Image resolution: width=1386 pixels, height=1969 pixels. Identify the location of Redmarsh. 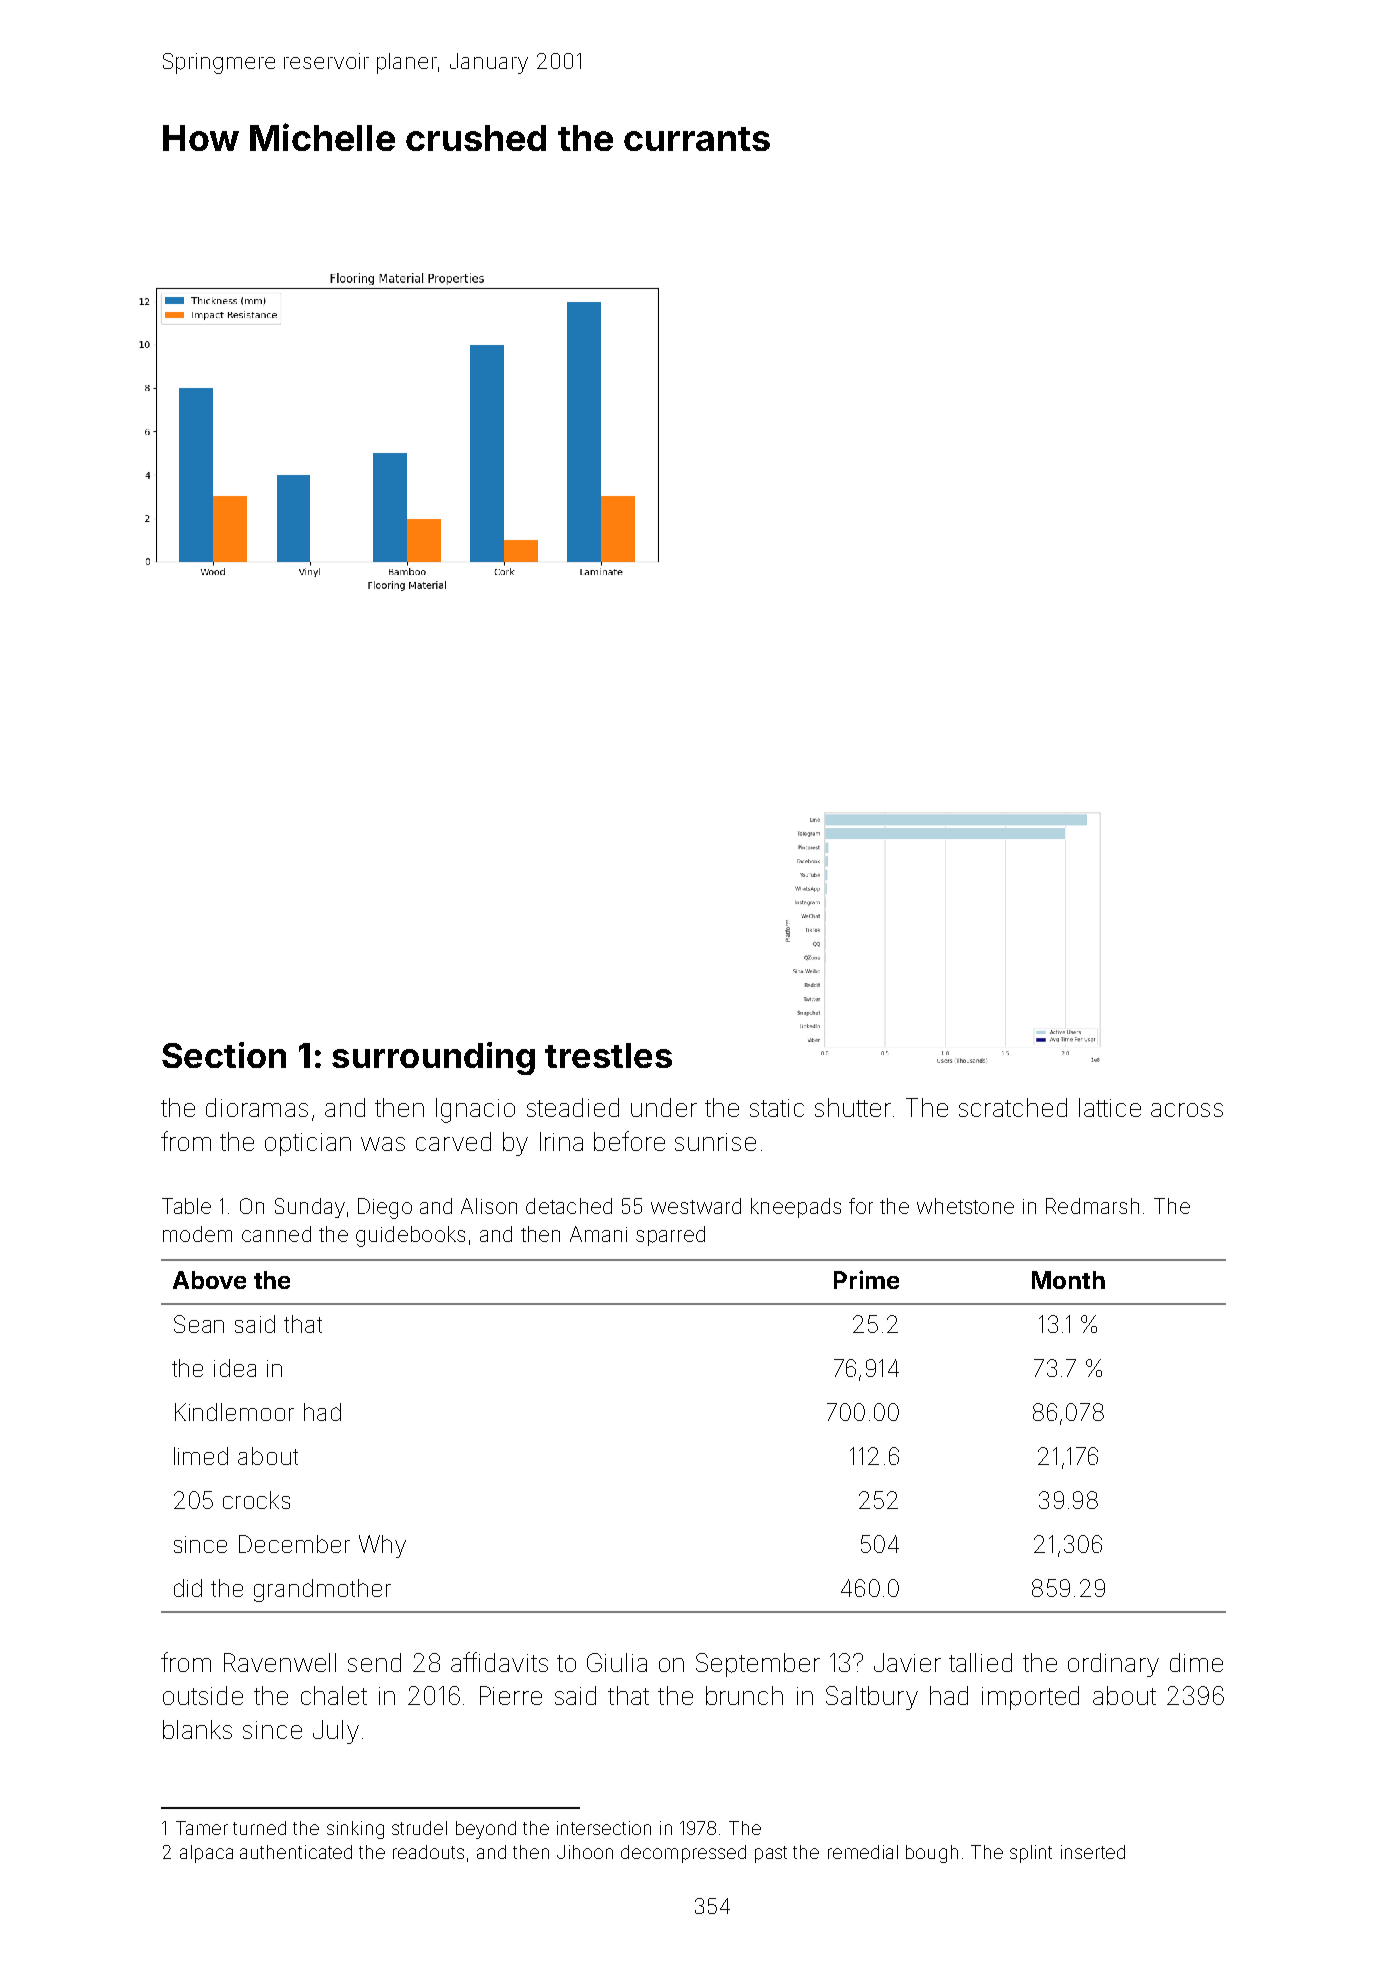
(1092, 1206).
